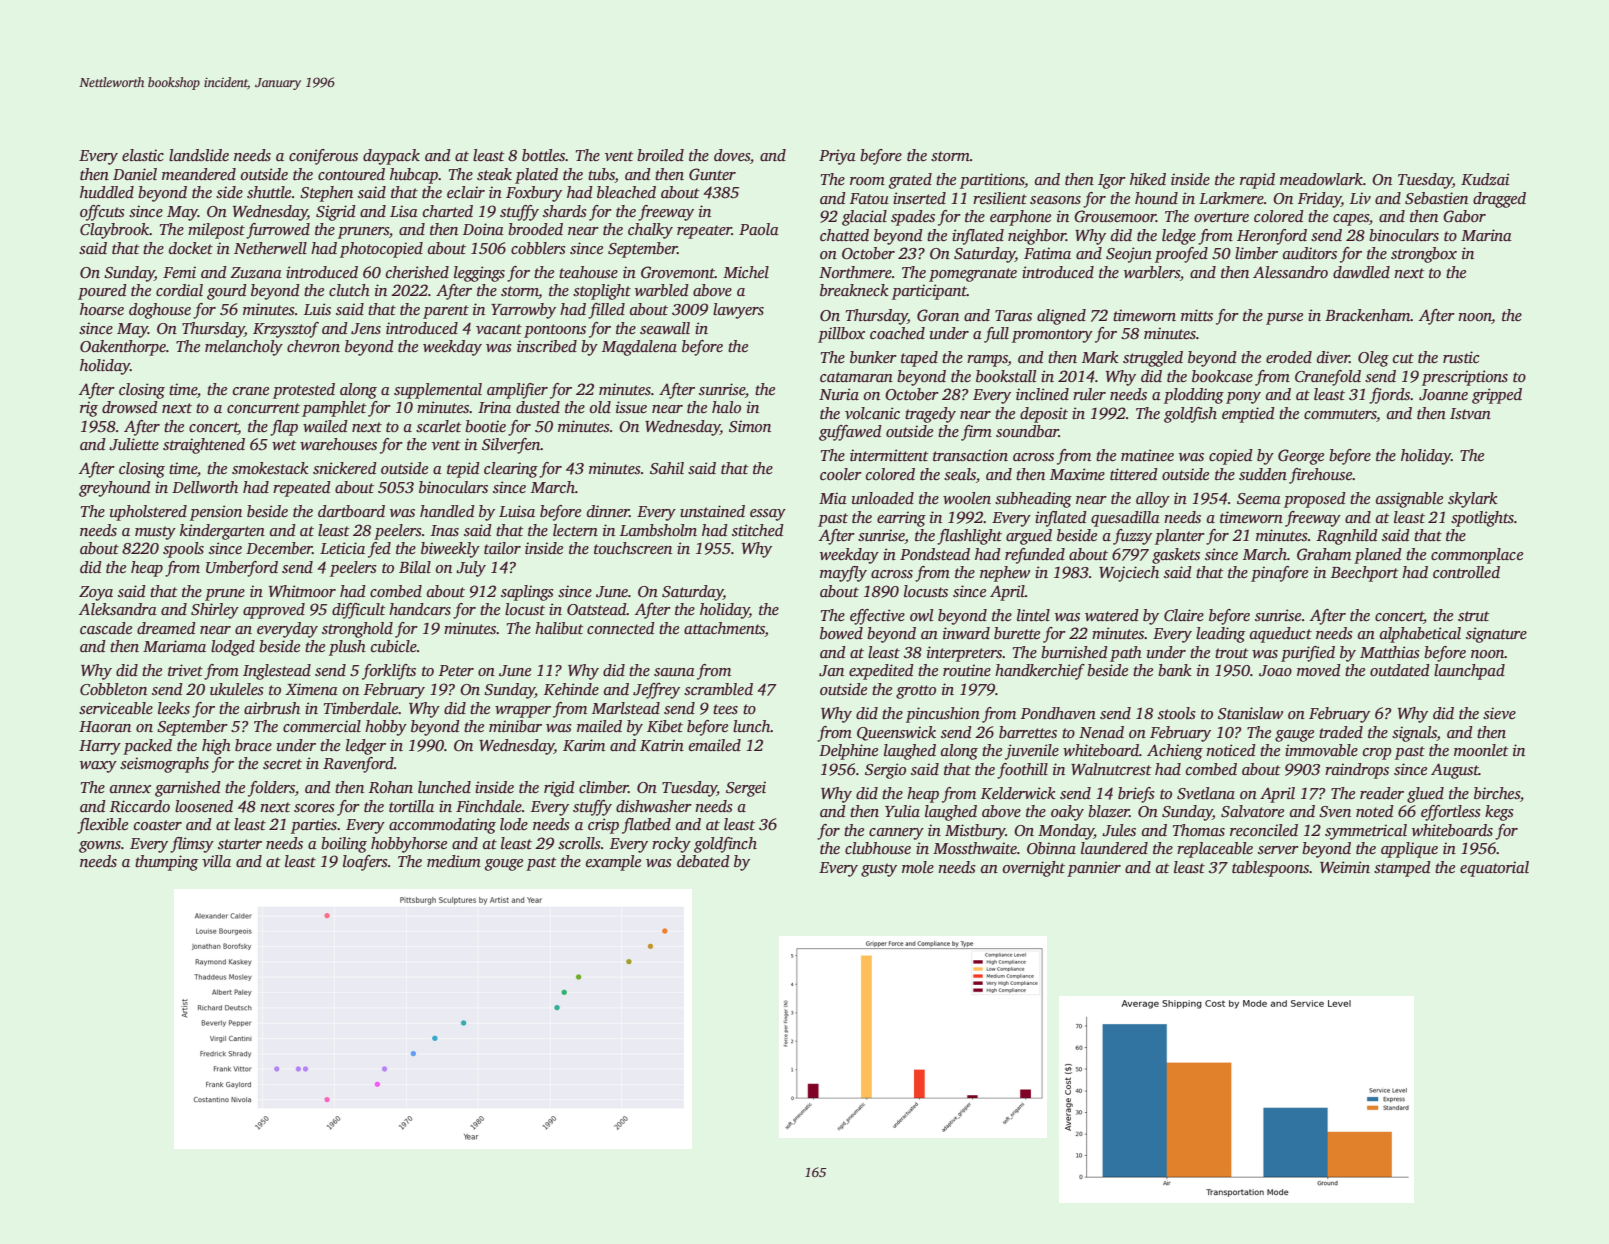 The width and height of the image is (1609, 1244). Describe the element at coordinates (242, 569) in the image. I see `Umberford` at that location.
